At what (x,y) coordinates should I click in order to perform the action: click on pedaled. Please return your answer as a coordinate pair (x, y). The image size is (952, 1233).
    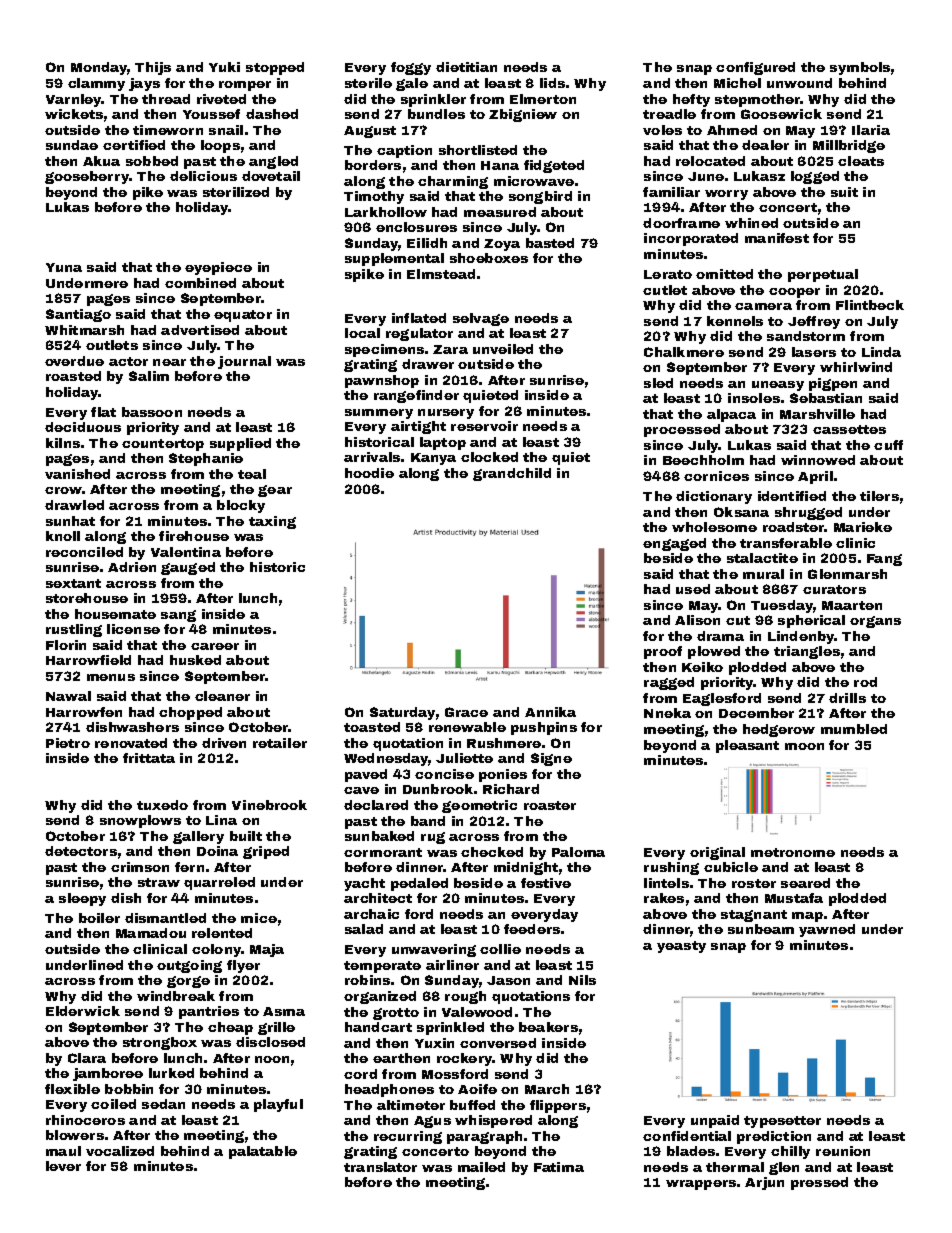
    Looking at the image, I should click on (419, 884).
